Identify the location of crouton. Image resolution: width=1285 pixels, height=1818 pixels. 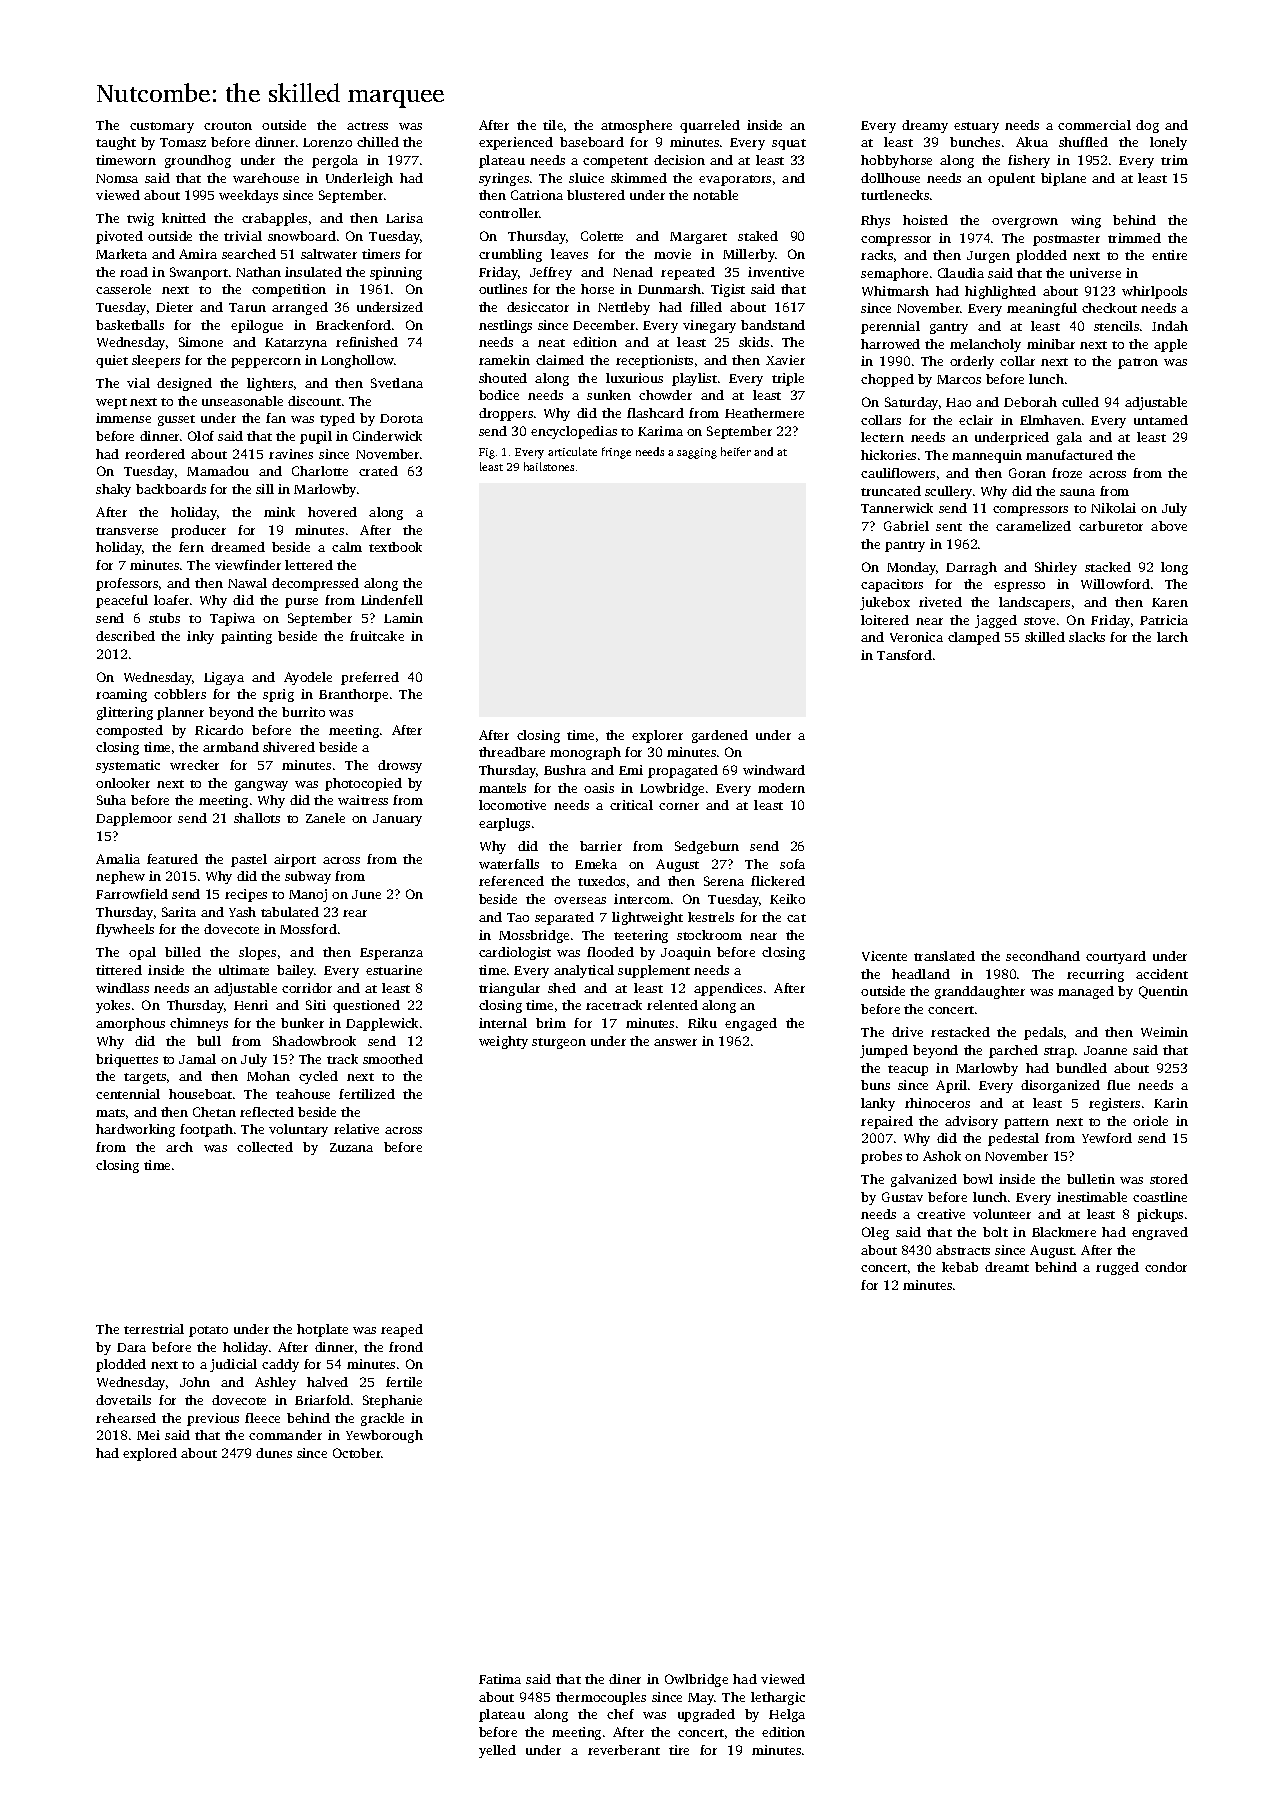
(228, 126).
